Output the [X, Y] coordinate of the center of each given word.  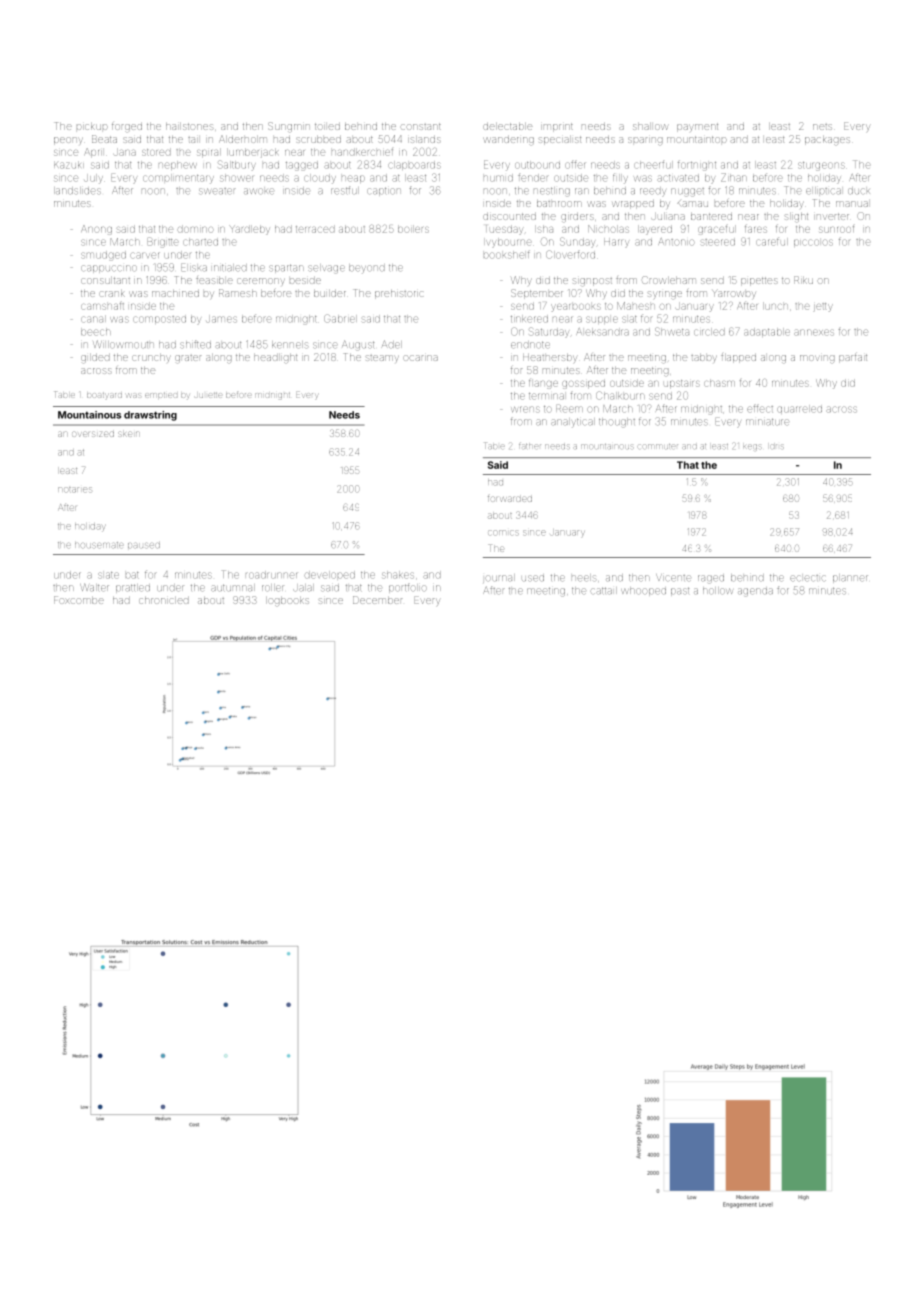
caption [384, 191]
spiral [209, 152]
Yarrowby [734, 294]
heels [584, 577]
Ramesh [238, 293]
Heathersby [550, 358]
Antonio [676, 242]
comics [503, 532]
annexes [813, 332]
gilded [95, 358]
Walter [94, 587]
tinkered [529, 318]
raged [711, 578]
